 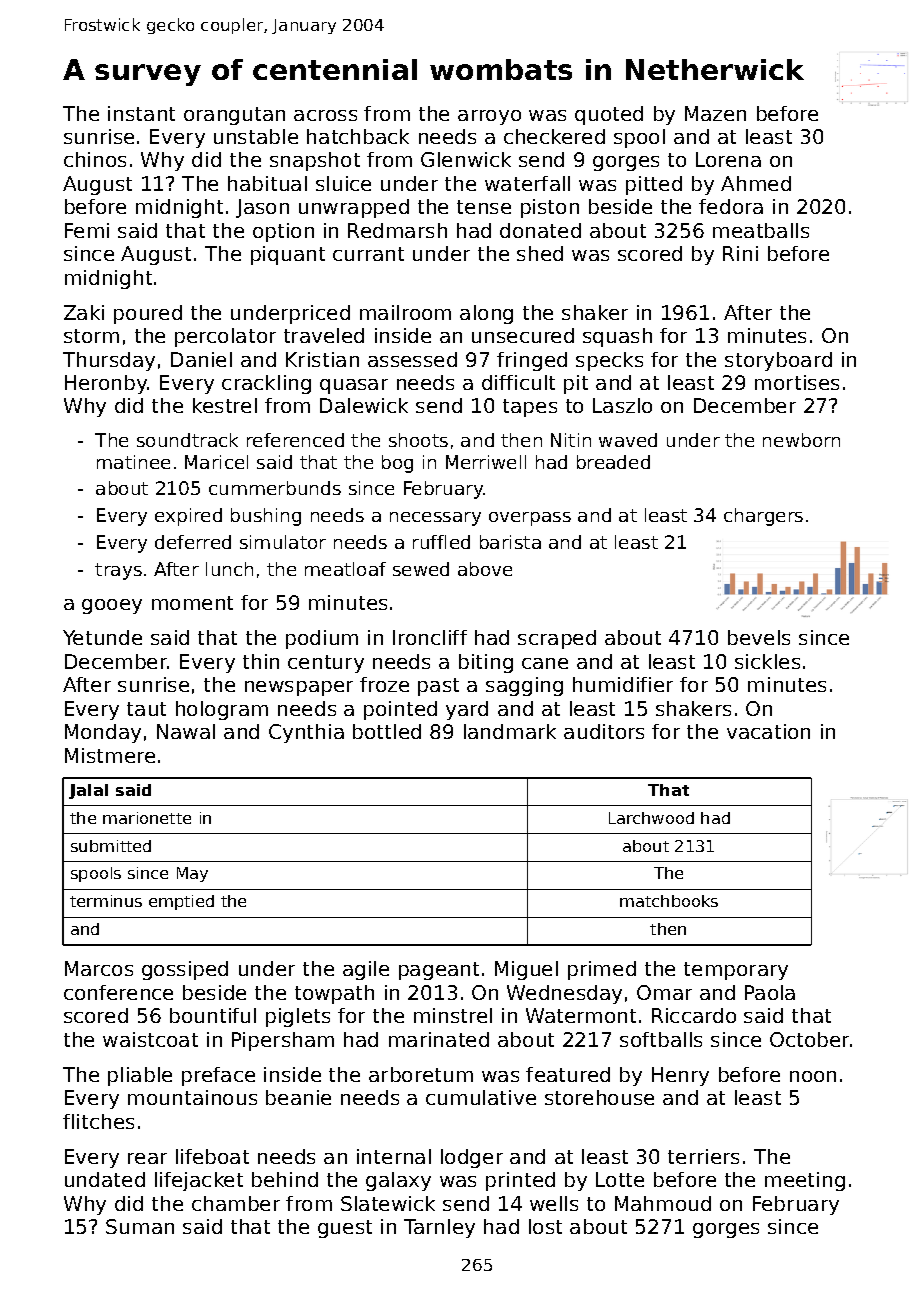 I want to click on Mahmoud, so click(x=663, y=1203).
